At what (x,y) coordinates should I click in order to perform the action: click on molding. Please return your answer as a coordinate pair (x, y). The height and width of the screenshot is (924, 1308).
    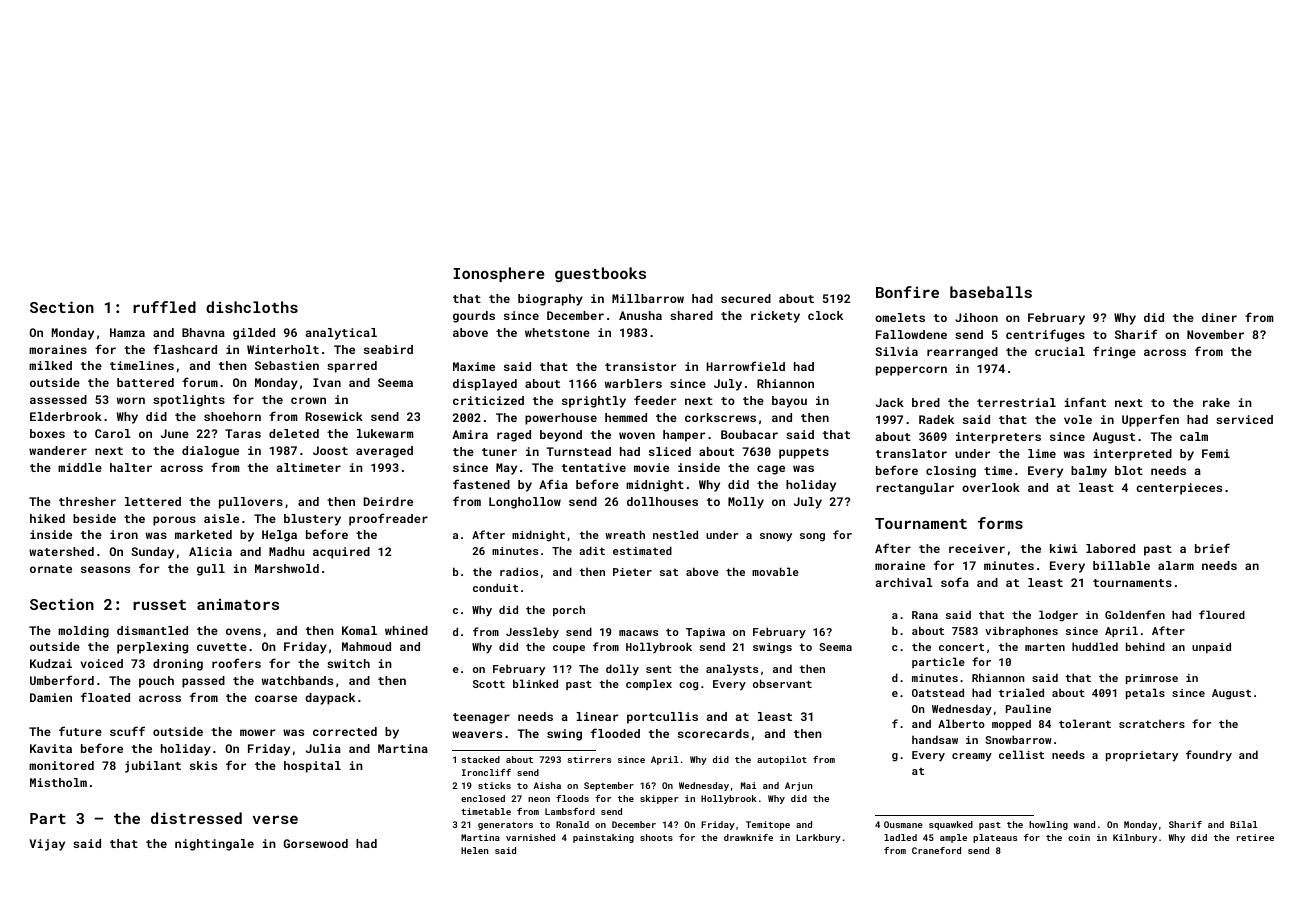
    Looking at the image, I should click on (83, 632).
